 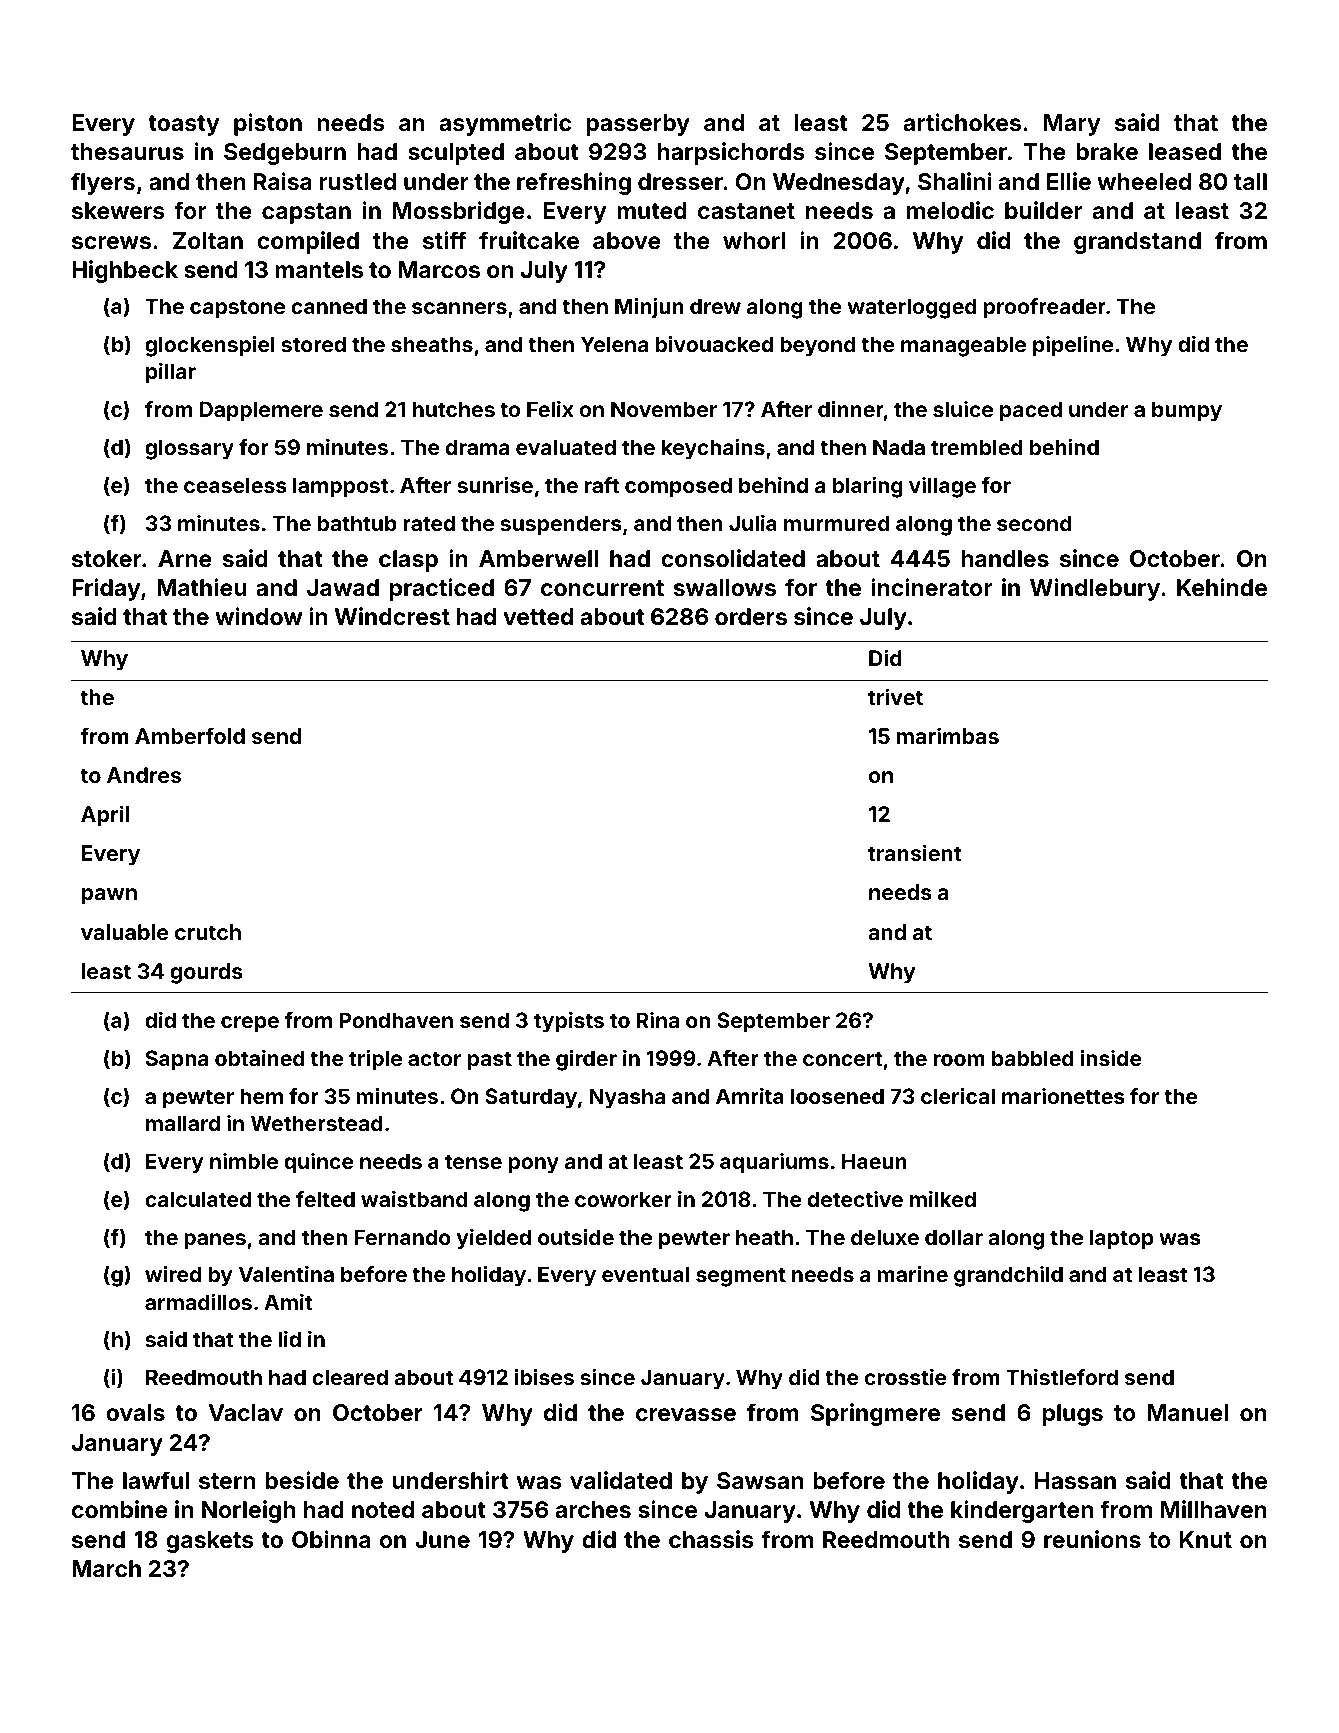 I want to click on mallard, so click(x=183, y=1123).
